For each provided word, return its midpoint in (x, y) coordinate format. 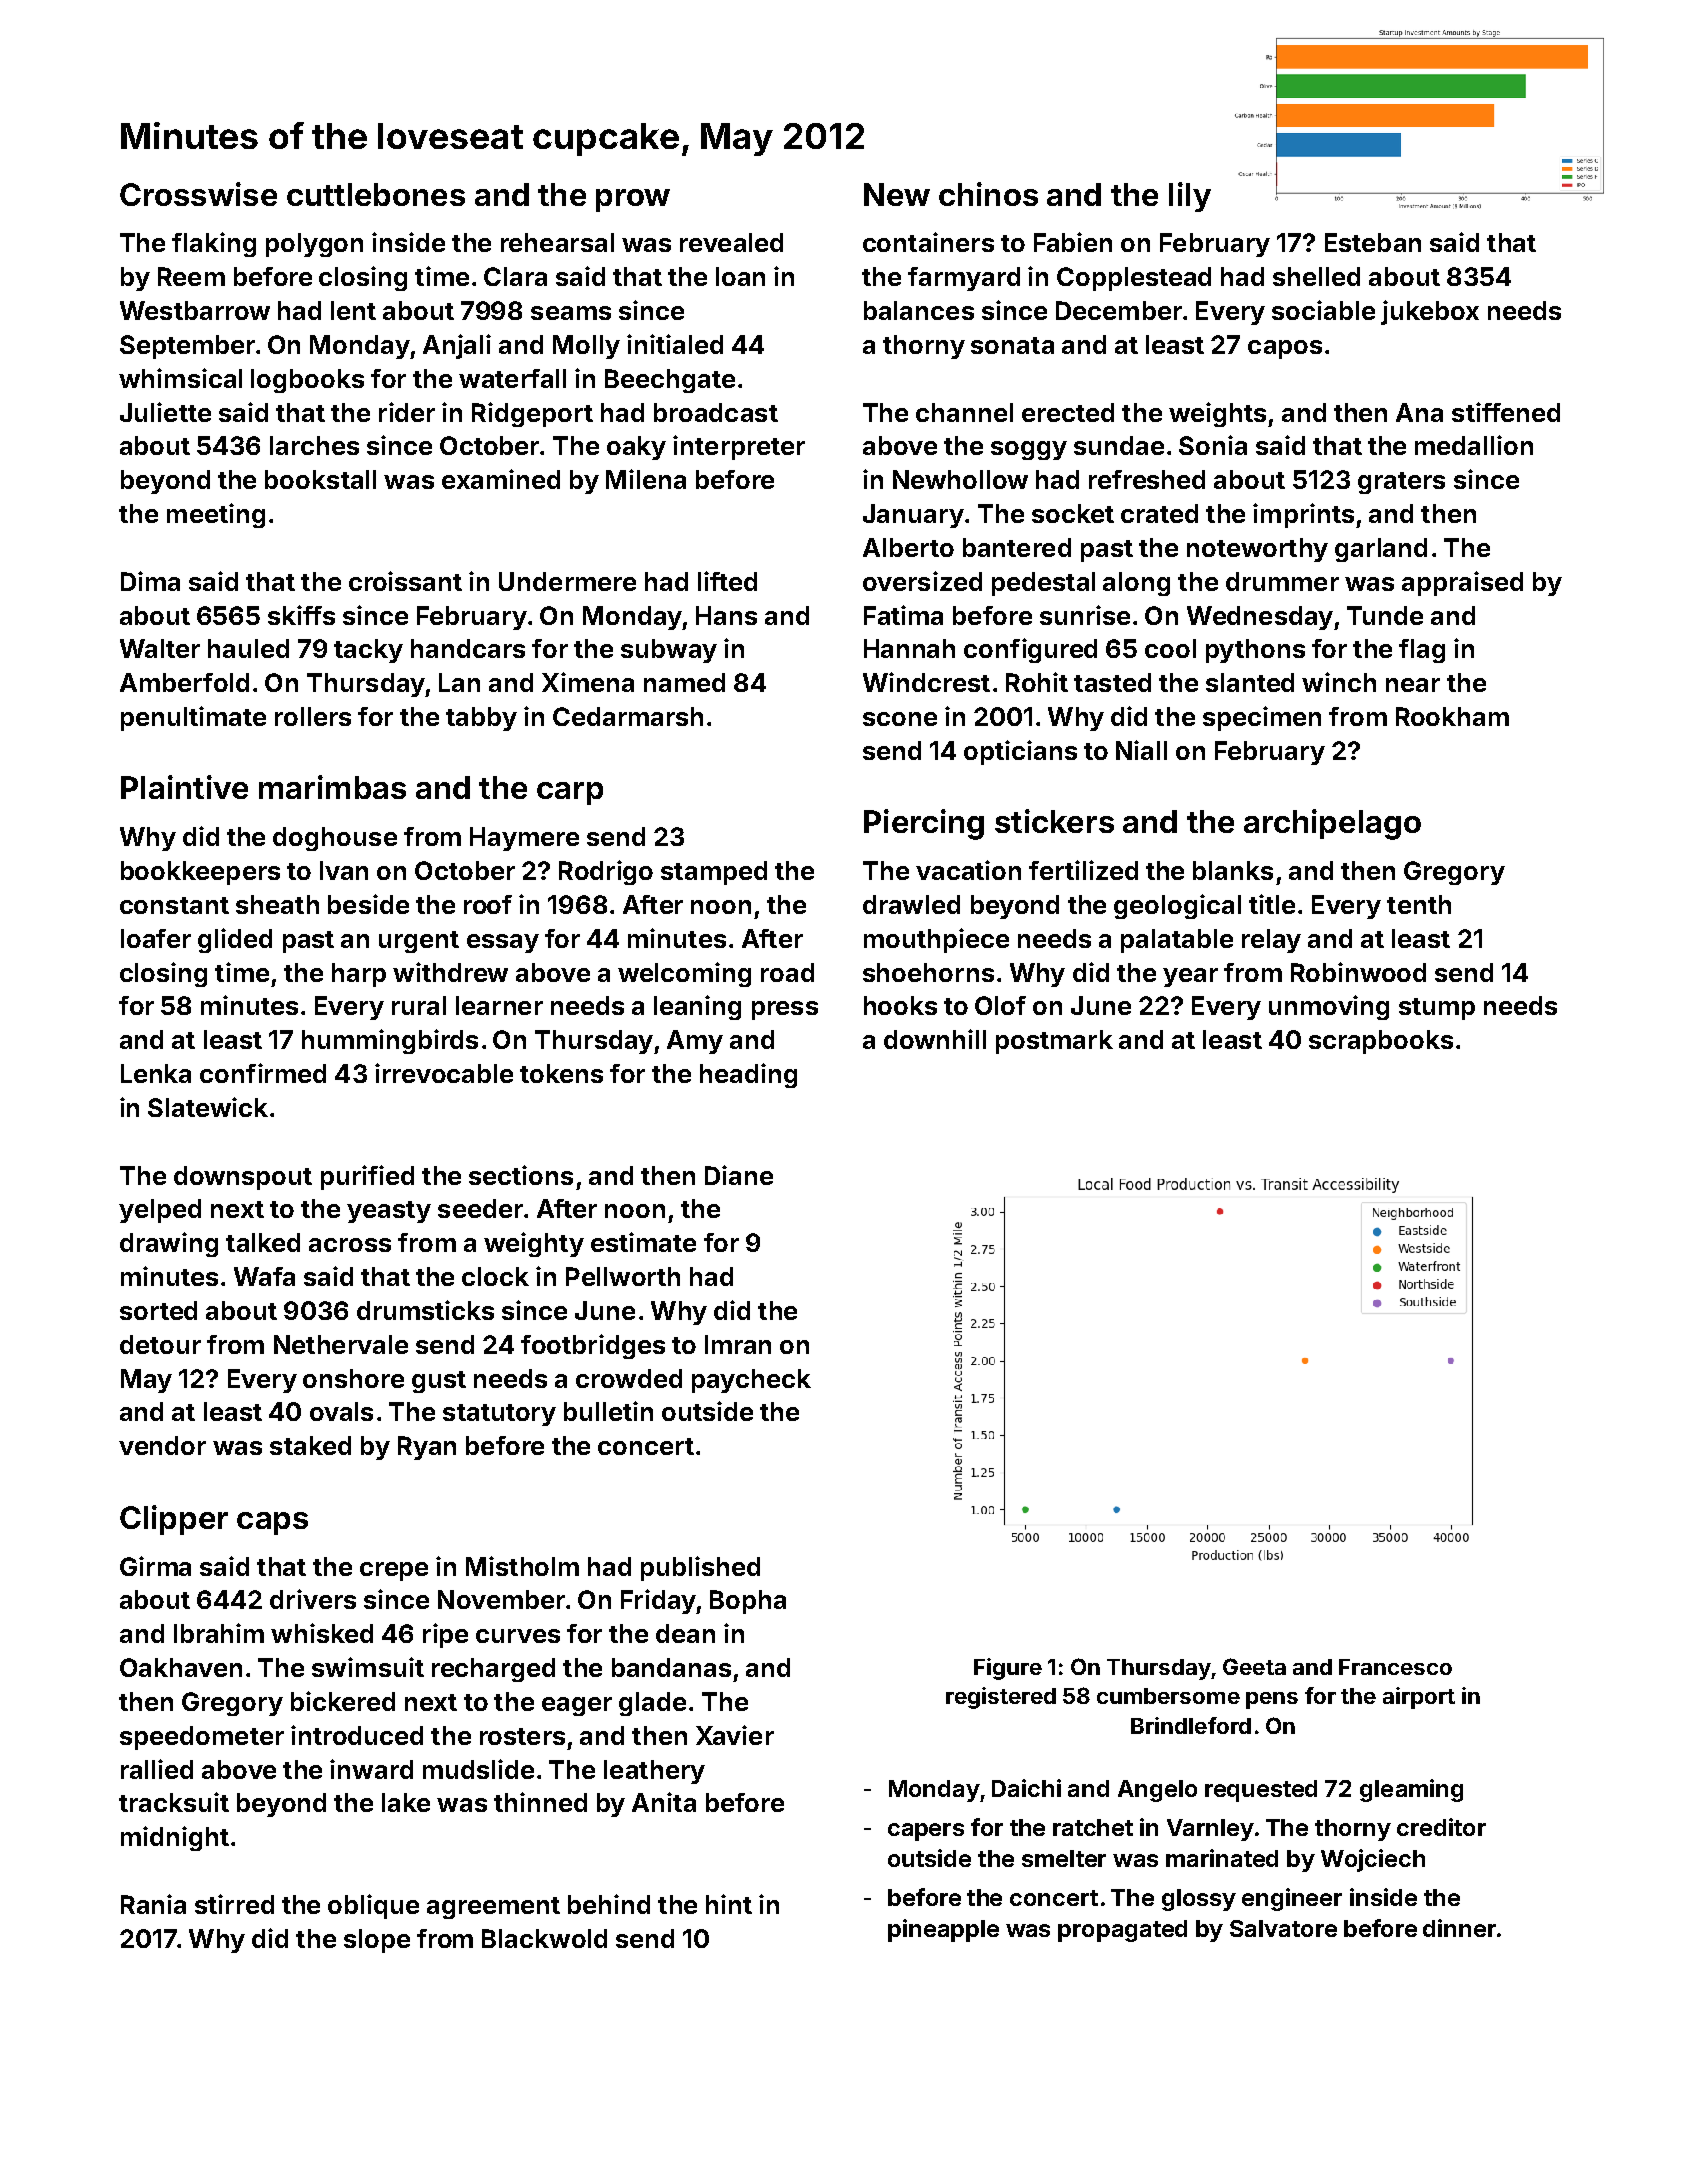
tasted (1112, 682)
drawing (169, 1244)
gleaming (1411, 1790)
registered (1001, 1698)
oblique (373, 1906)
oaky (636, 448)
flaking (214, 244)
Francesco (1395, 1667)
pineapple (943, 1930)
